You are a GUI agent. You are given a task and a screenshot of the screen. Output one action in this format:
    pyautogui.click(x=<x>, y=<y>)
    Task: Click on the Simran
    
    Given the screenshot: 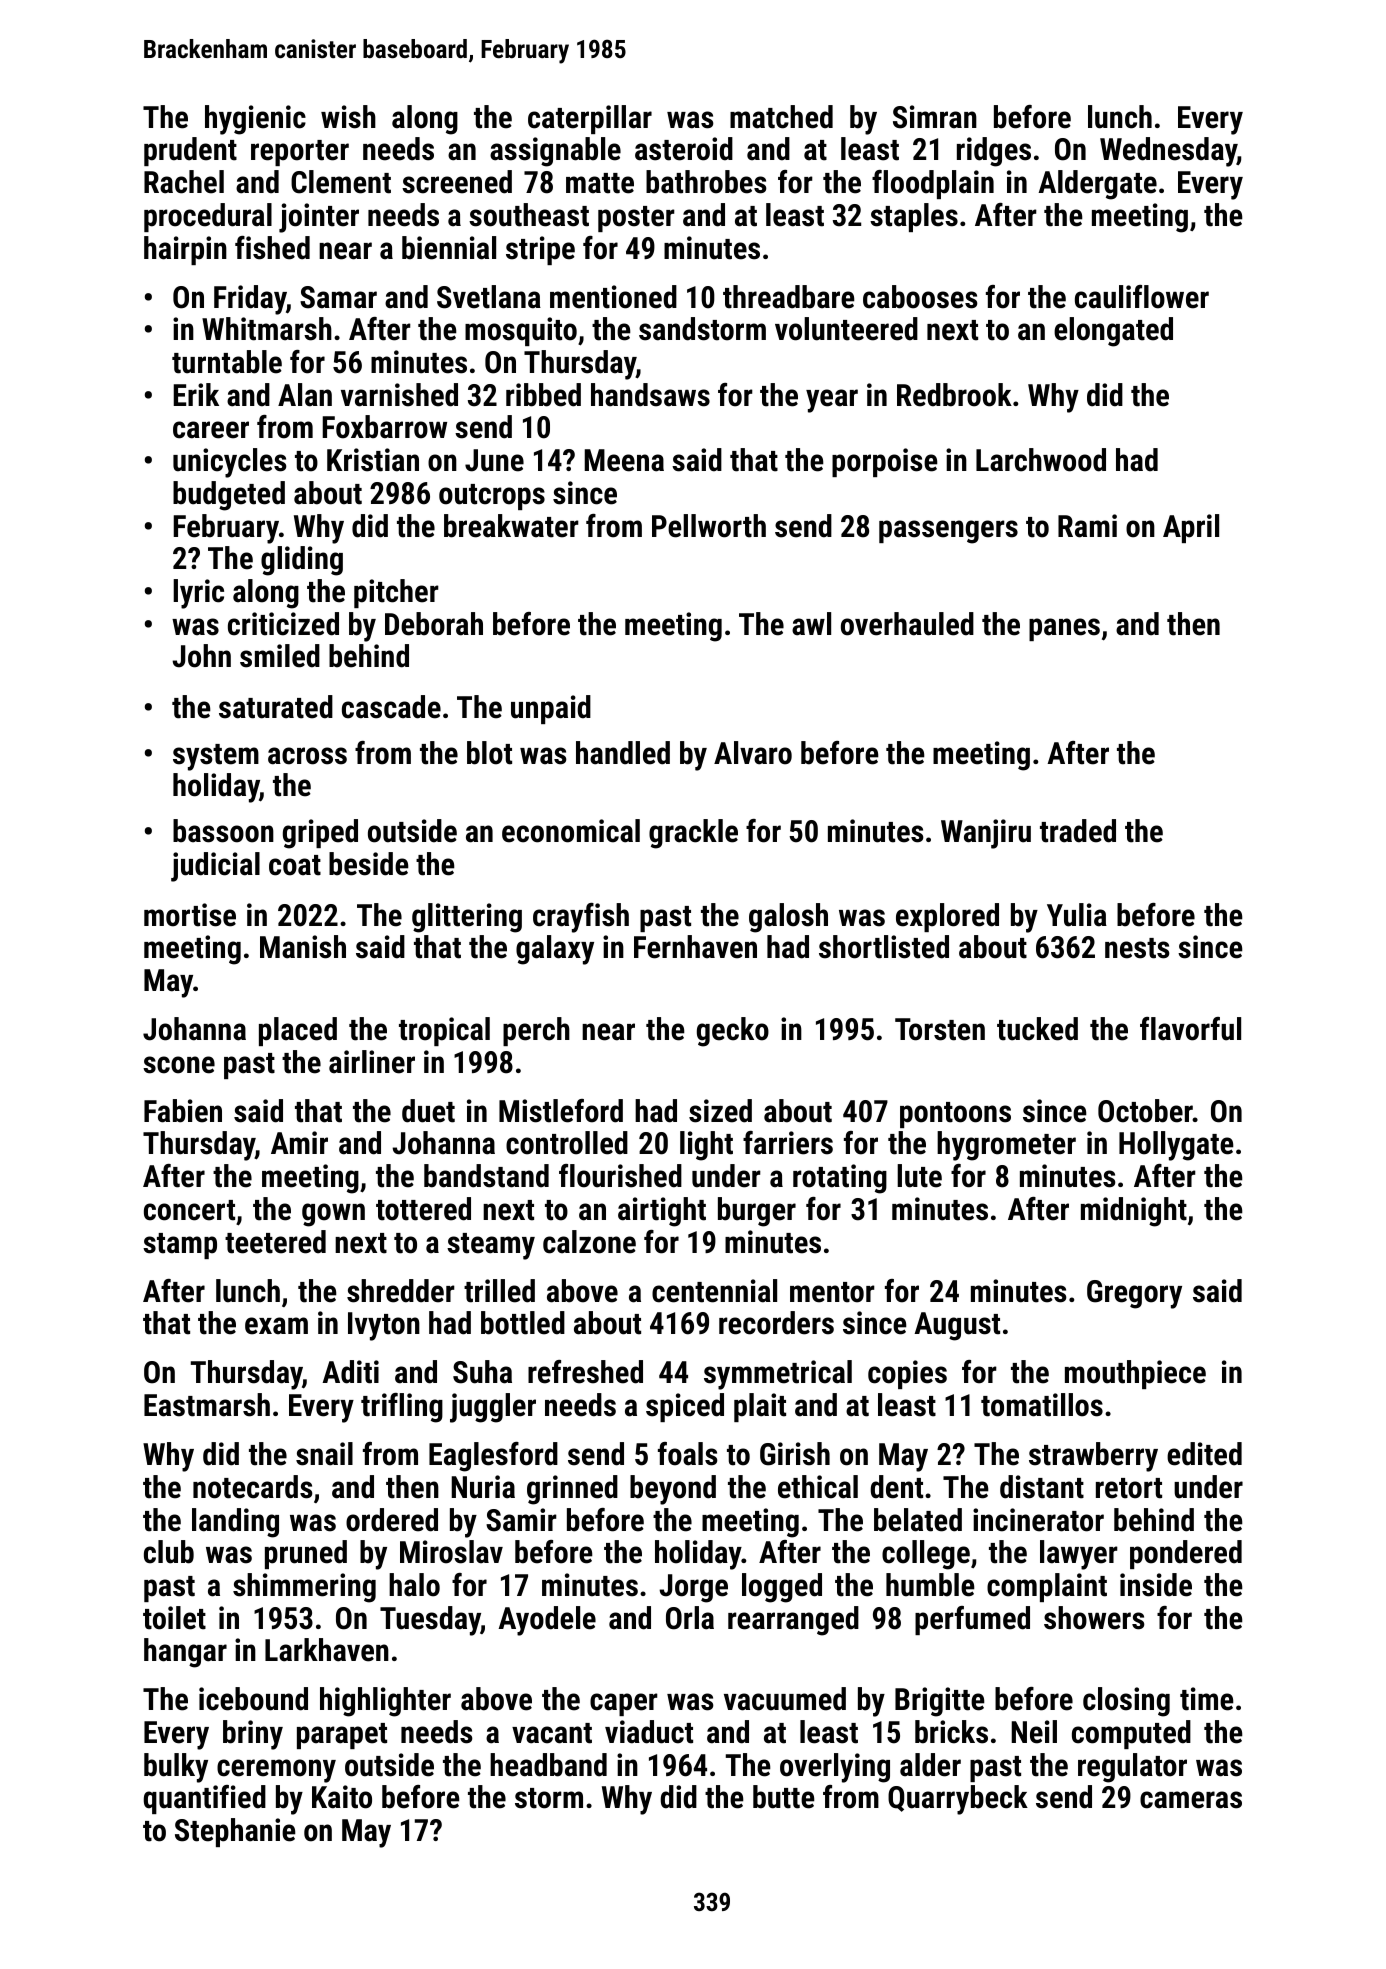 What is the action you would take?
    pyautogui.click(x=935, y=117)
